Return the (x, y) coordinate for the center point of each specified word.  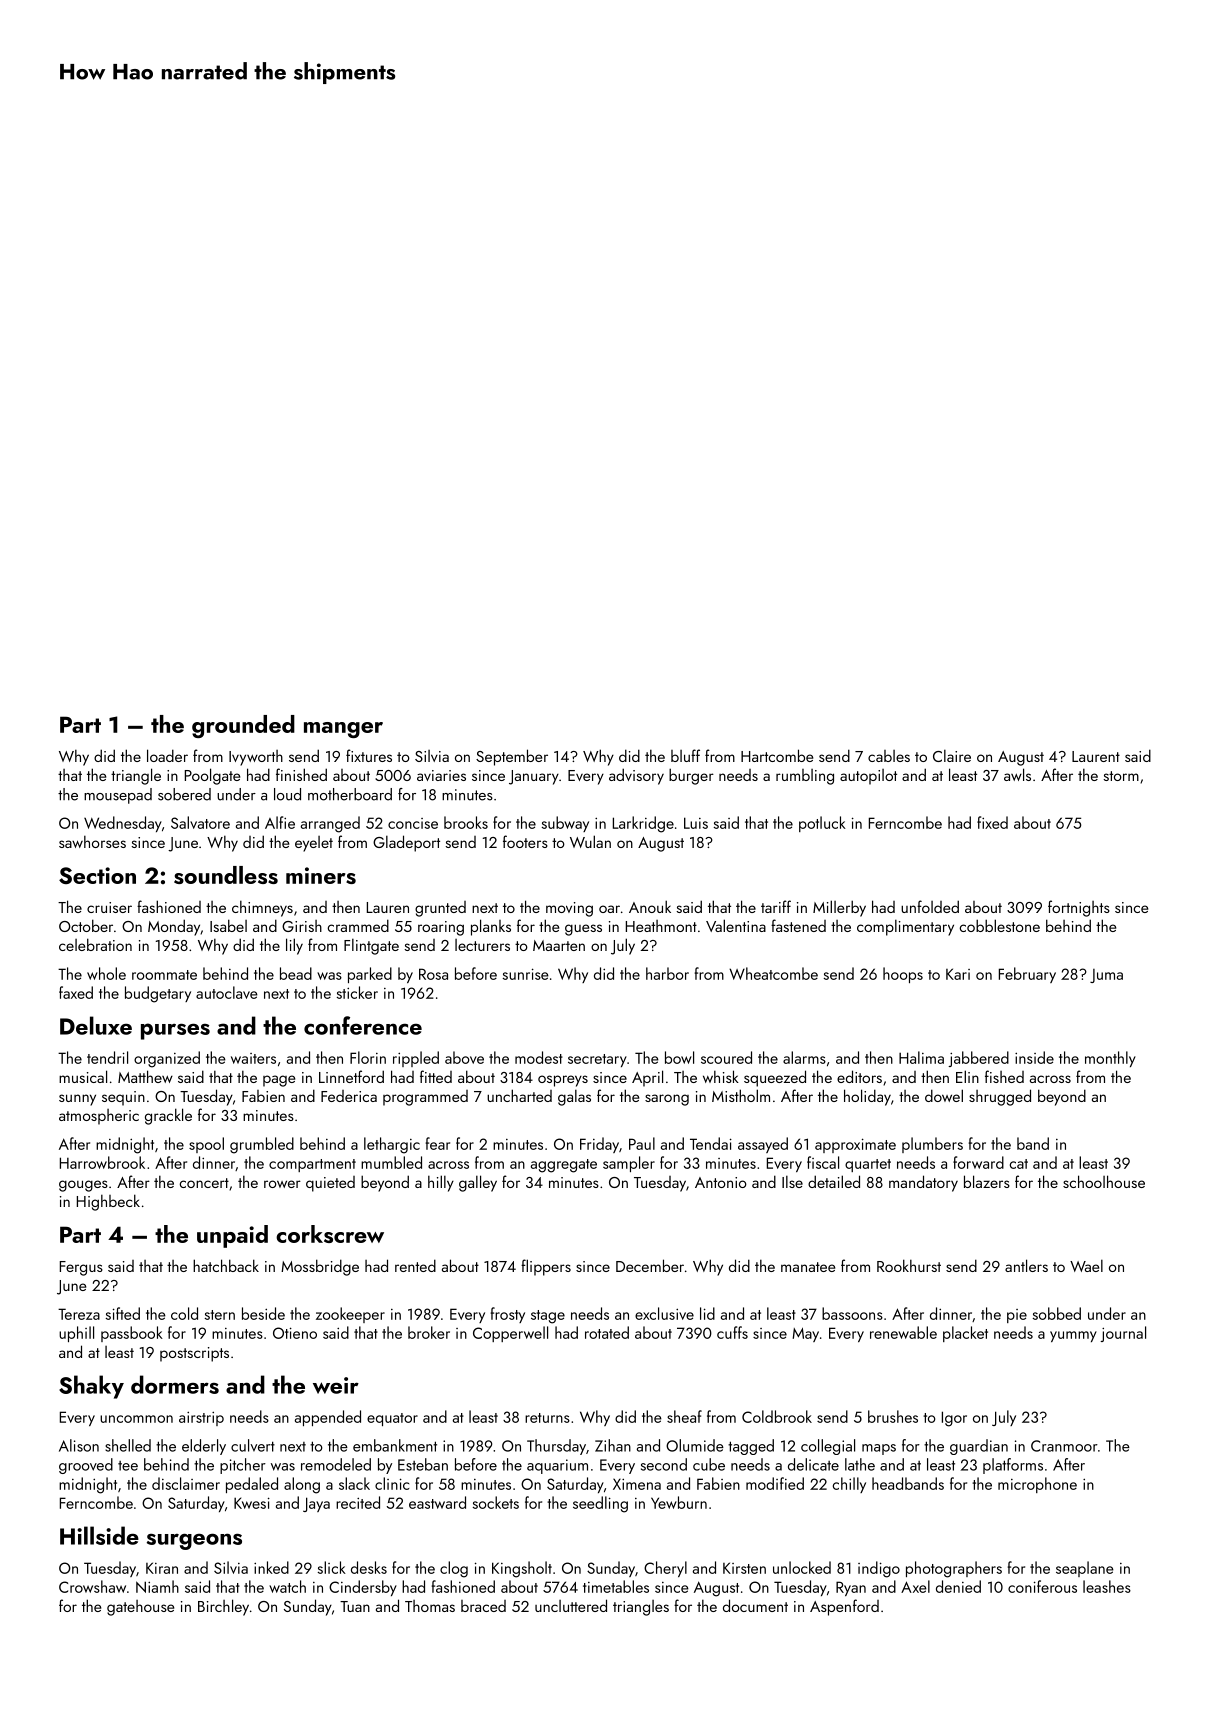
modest (539, 1057)
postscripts (194, 1354)
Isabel (228, 925)
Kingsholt (522, 1569)
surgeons (194, 1541)
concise (413, 823)
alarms (804, 1057)
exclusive (664, 1313)
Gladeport (406, 843)
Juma (1106, 976)
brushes (893, 1416)
